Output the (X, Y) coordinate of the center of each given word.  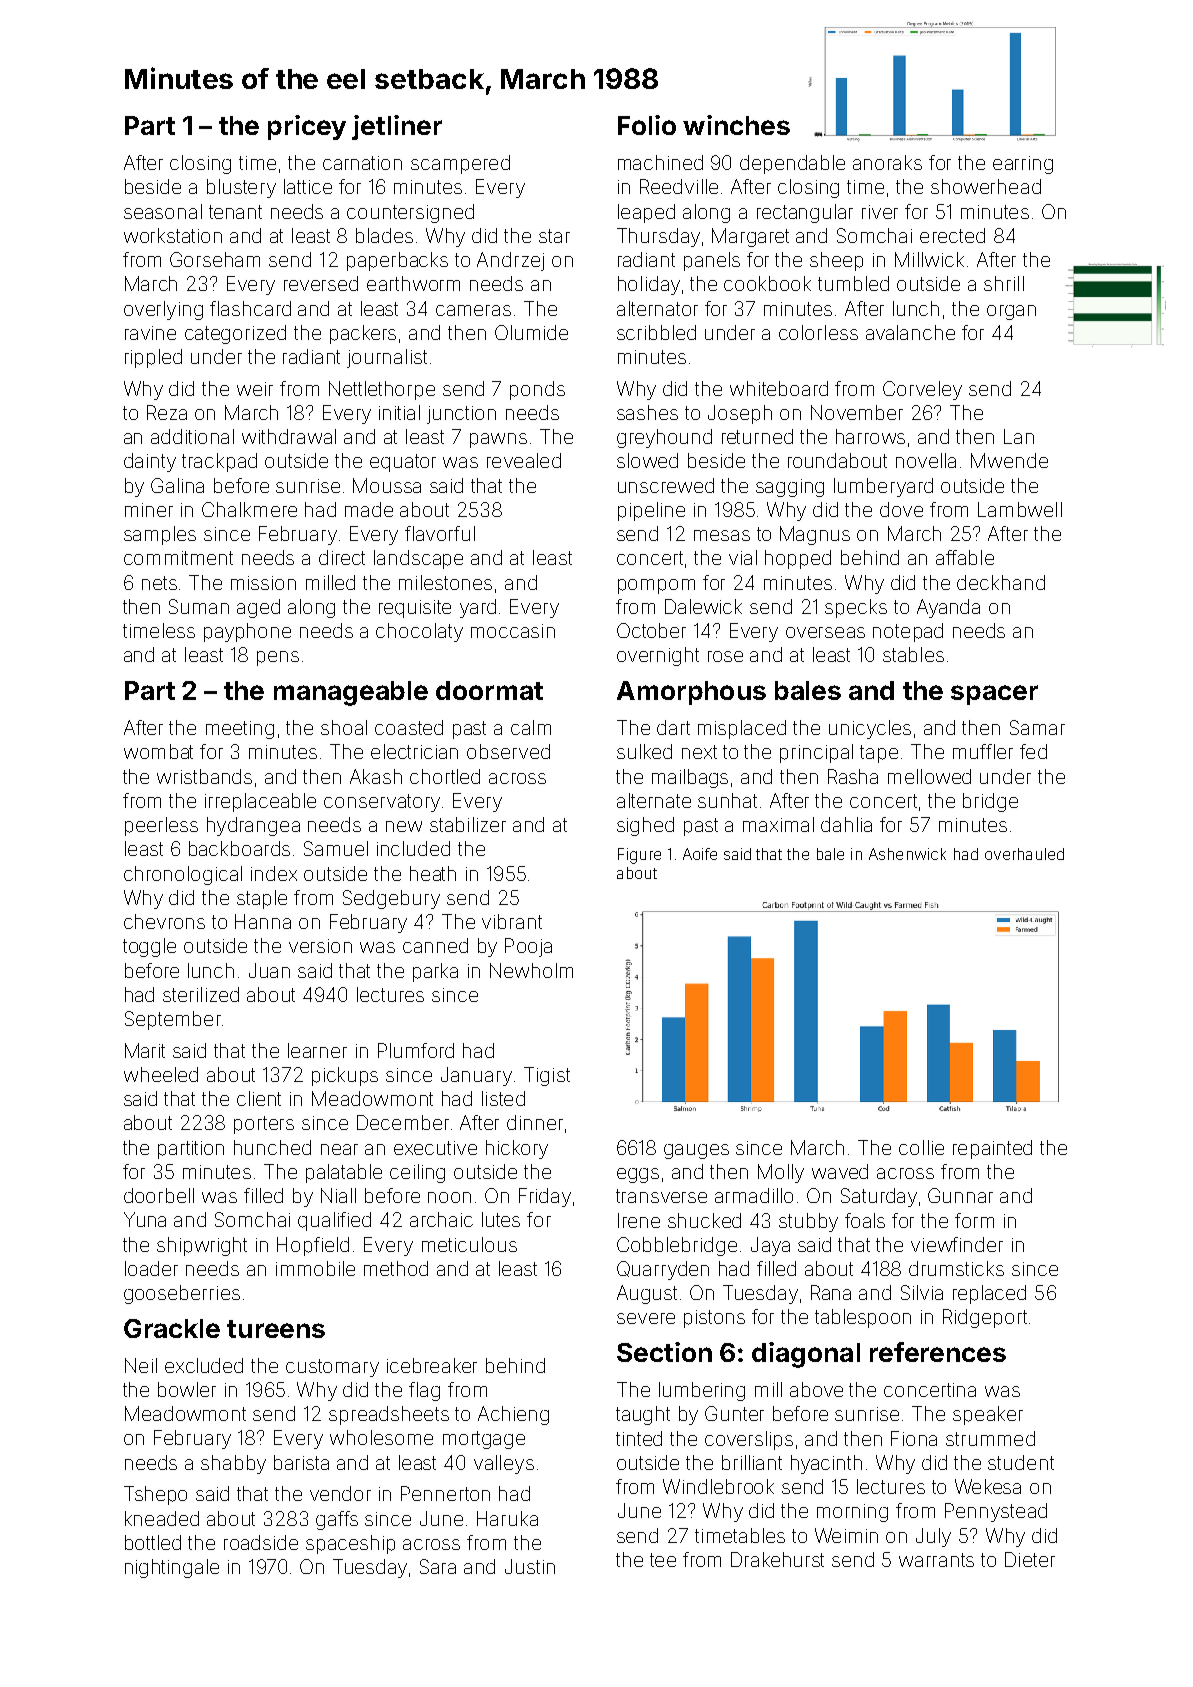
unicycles (870, 729)
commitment (178, 558)
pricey (307, 127)
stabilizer (468, 824)
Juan (269, 970)
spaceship (350, 1544)
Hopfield (313, 1246)
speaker (988, 1415)
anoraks (887, 162)
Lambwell (1020, 509)
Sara (438, 1566)
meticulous (469, 1244)
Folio (647, 125)
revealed (524, 460)
